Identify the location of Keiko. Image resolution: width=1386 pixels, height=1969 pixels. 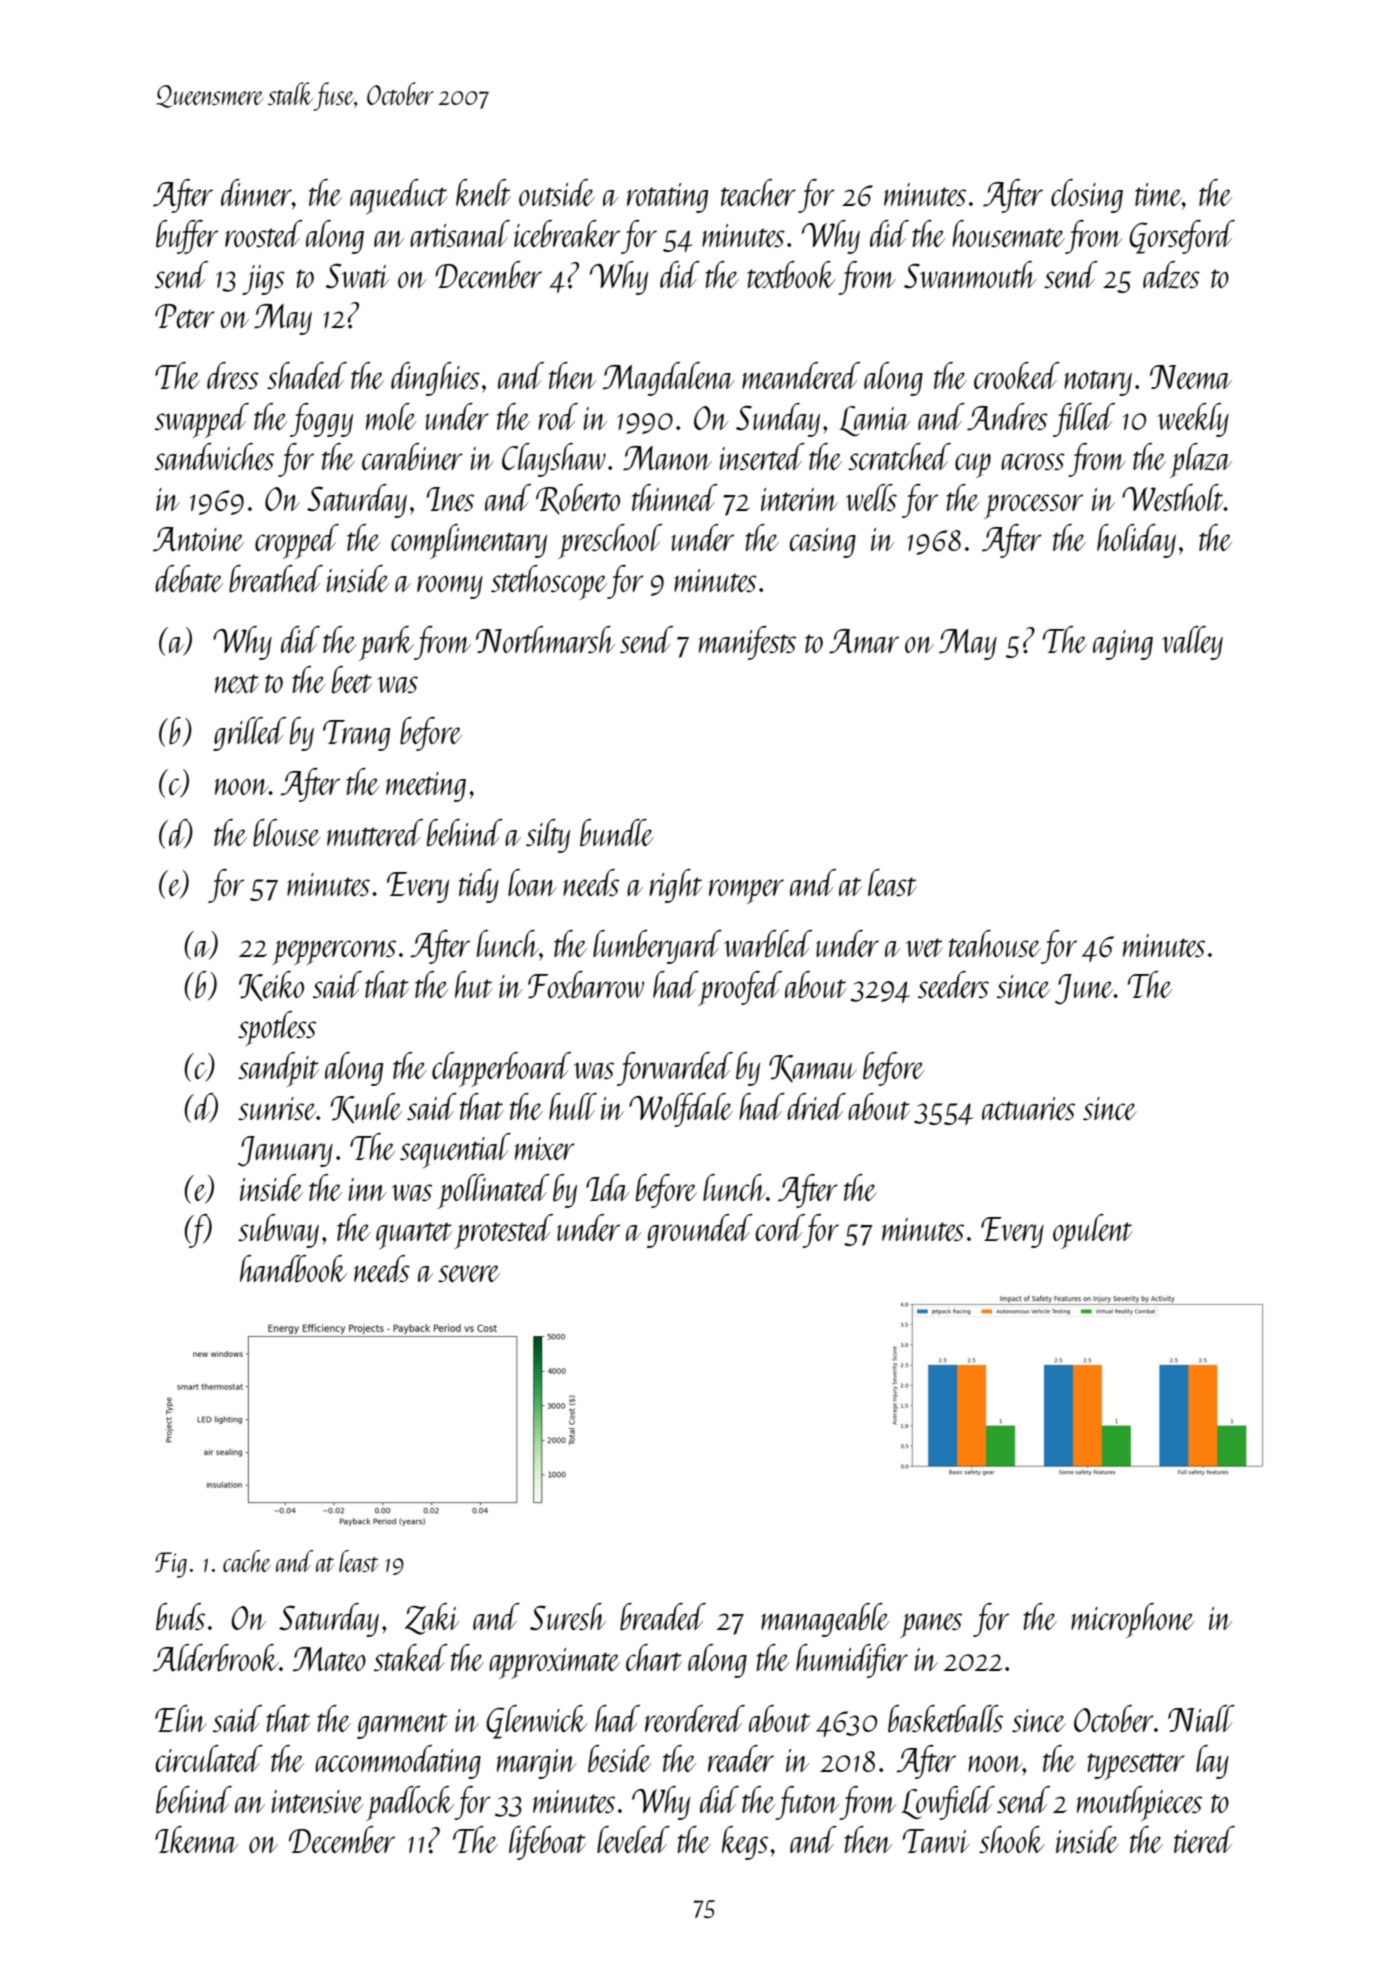
(271, 986).
